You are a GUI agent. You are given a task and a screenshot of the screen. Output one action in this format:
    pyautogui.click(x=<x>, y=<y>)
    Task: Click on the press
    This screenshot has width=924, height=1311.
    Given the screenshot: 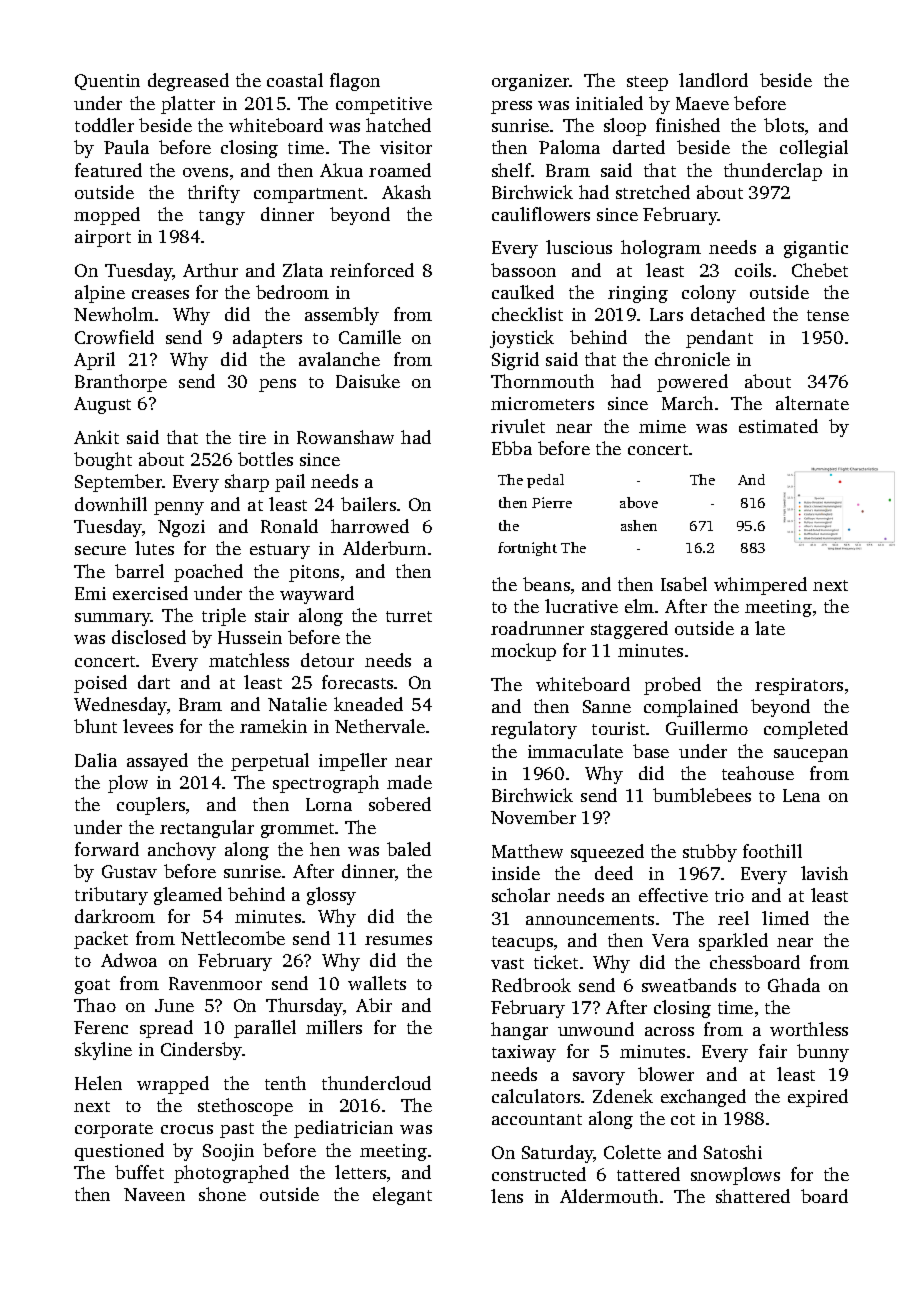 What is the action you would take?
    pyautogui.click(x=511, y=107)
